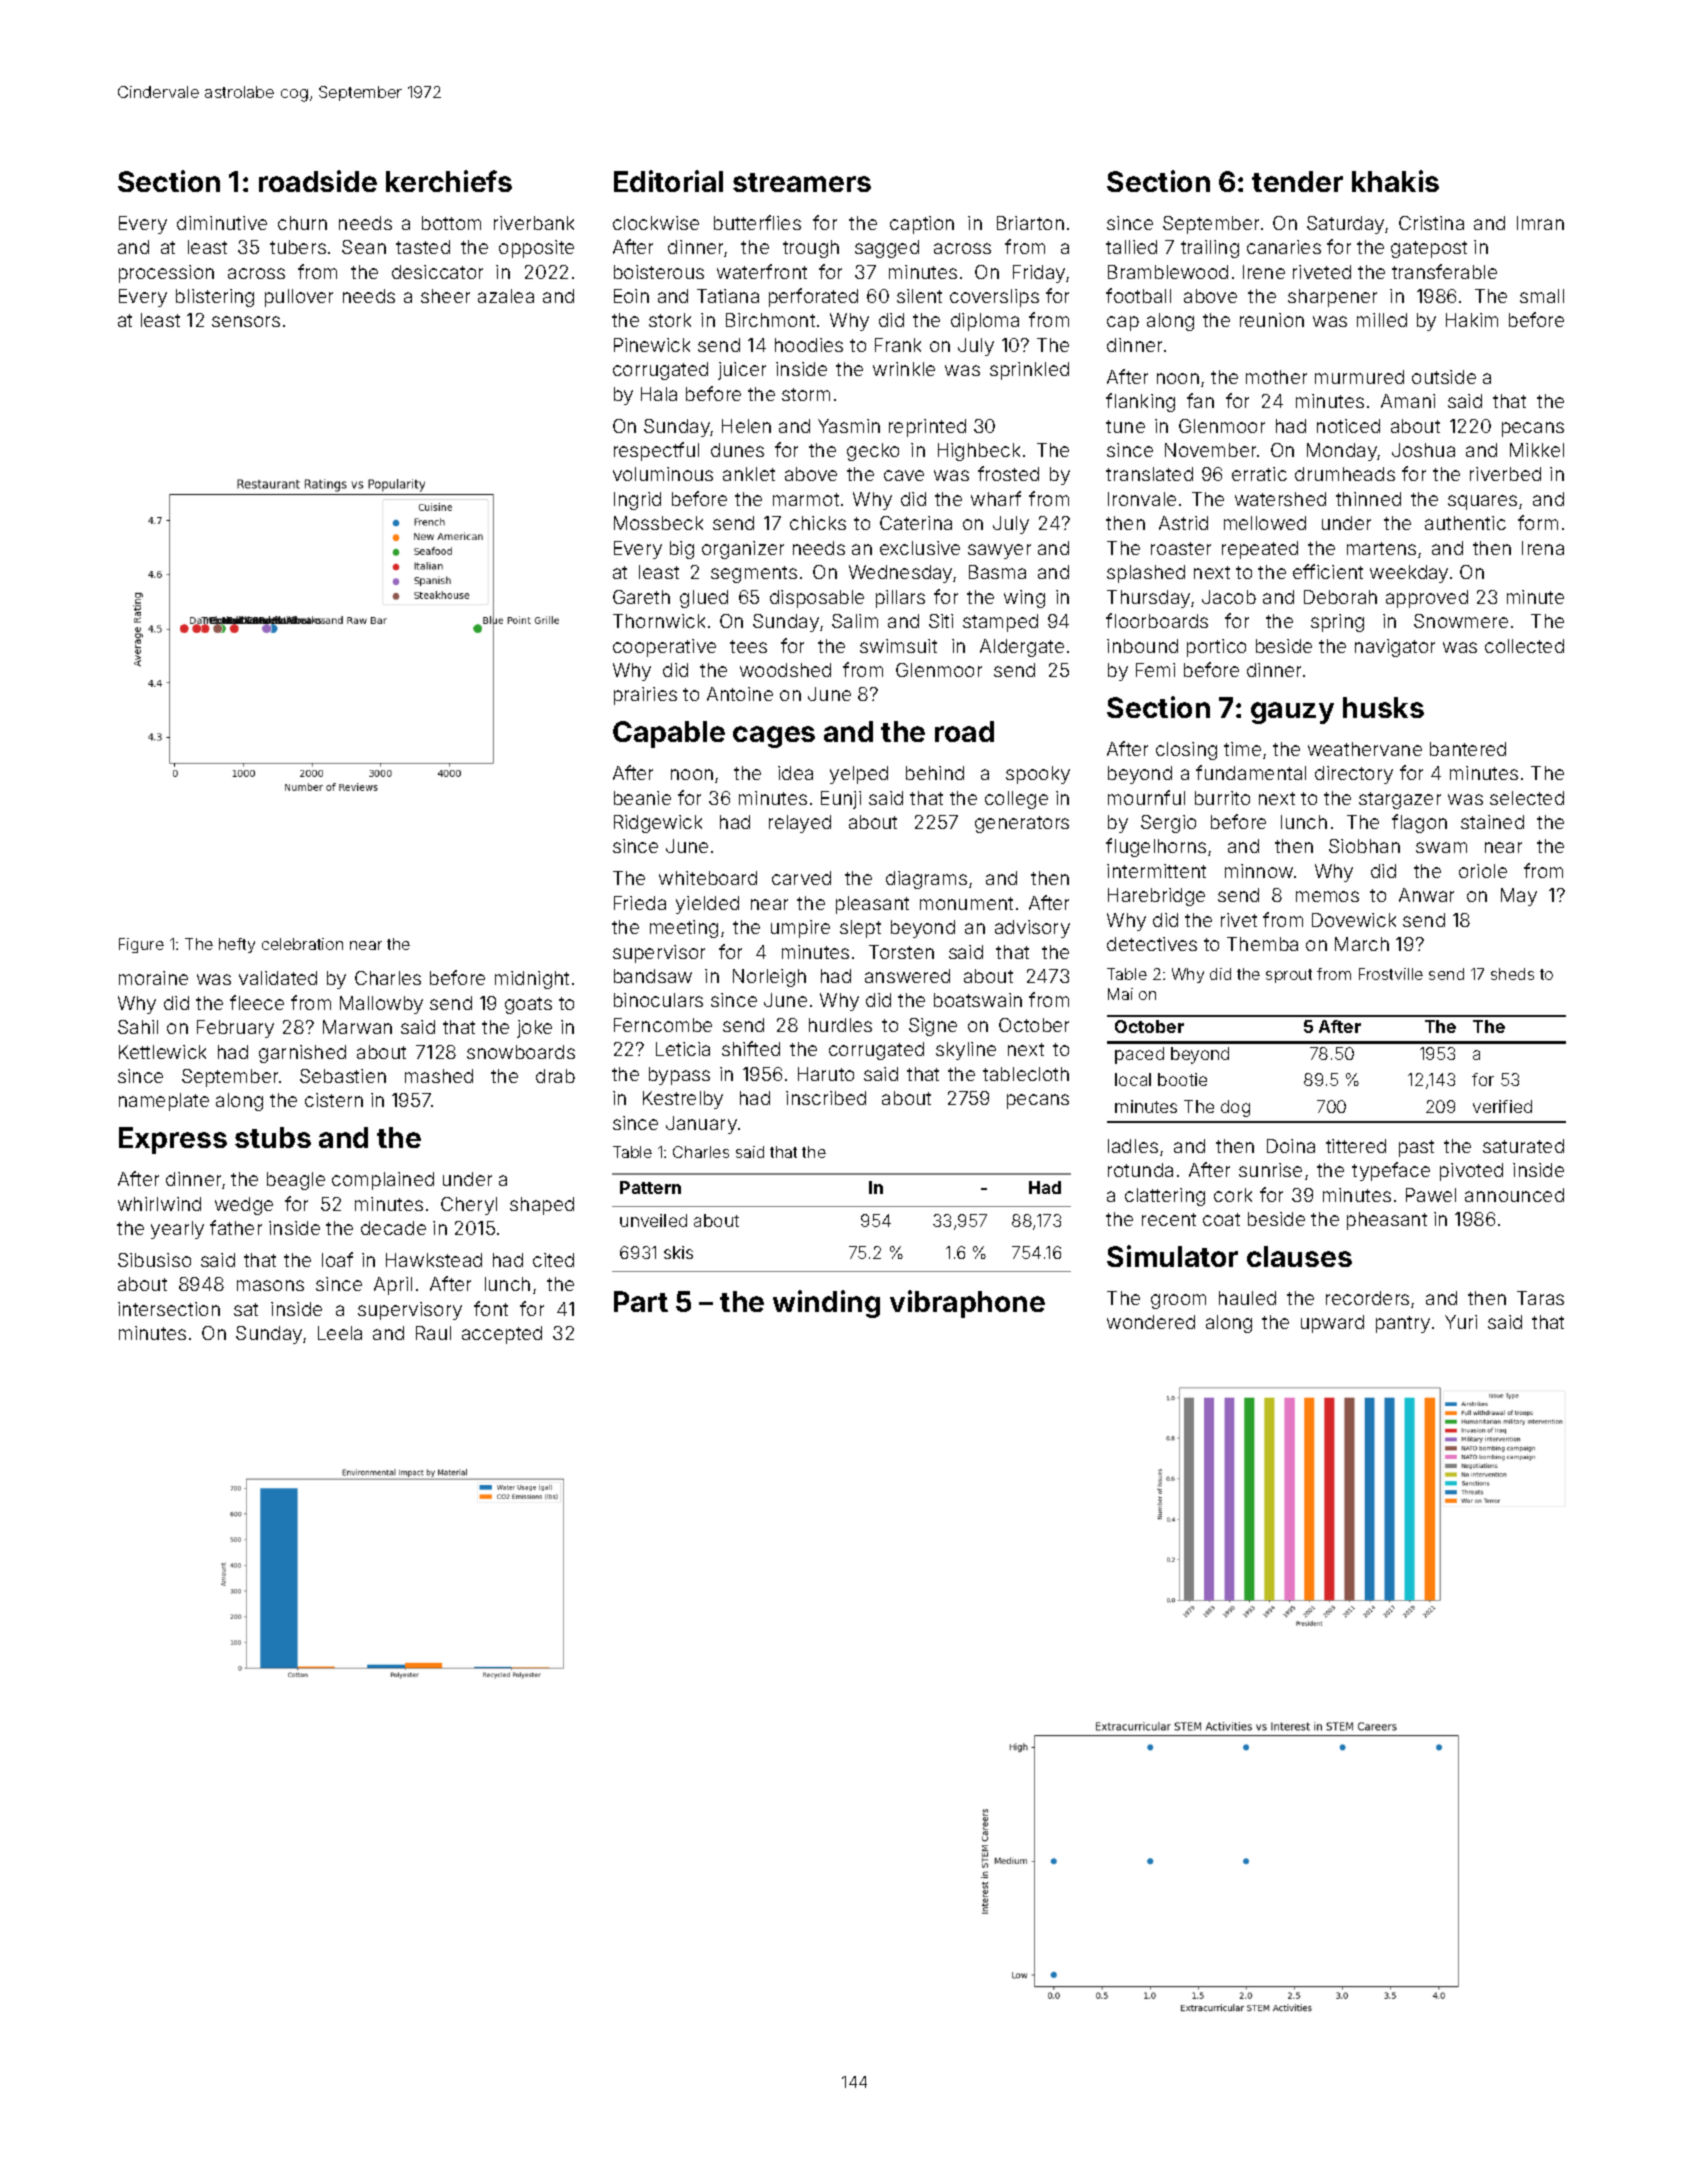  Describe the element at coordinates (1032, 929) in the screenshot. I see `advisory` at that location.
